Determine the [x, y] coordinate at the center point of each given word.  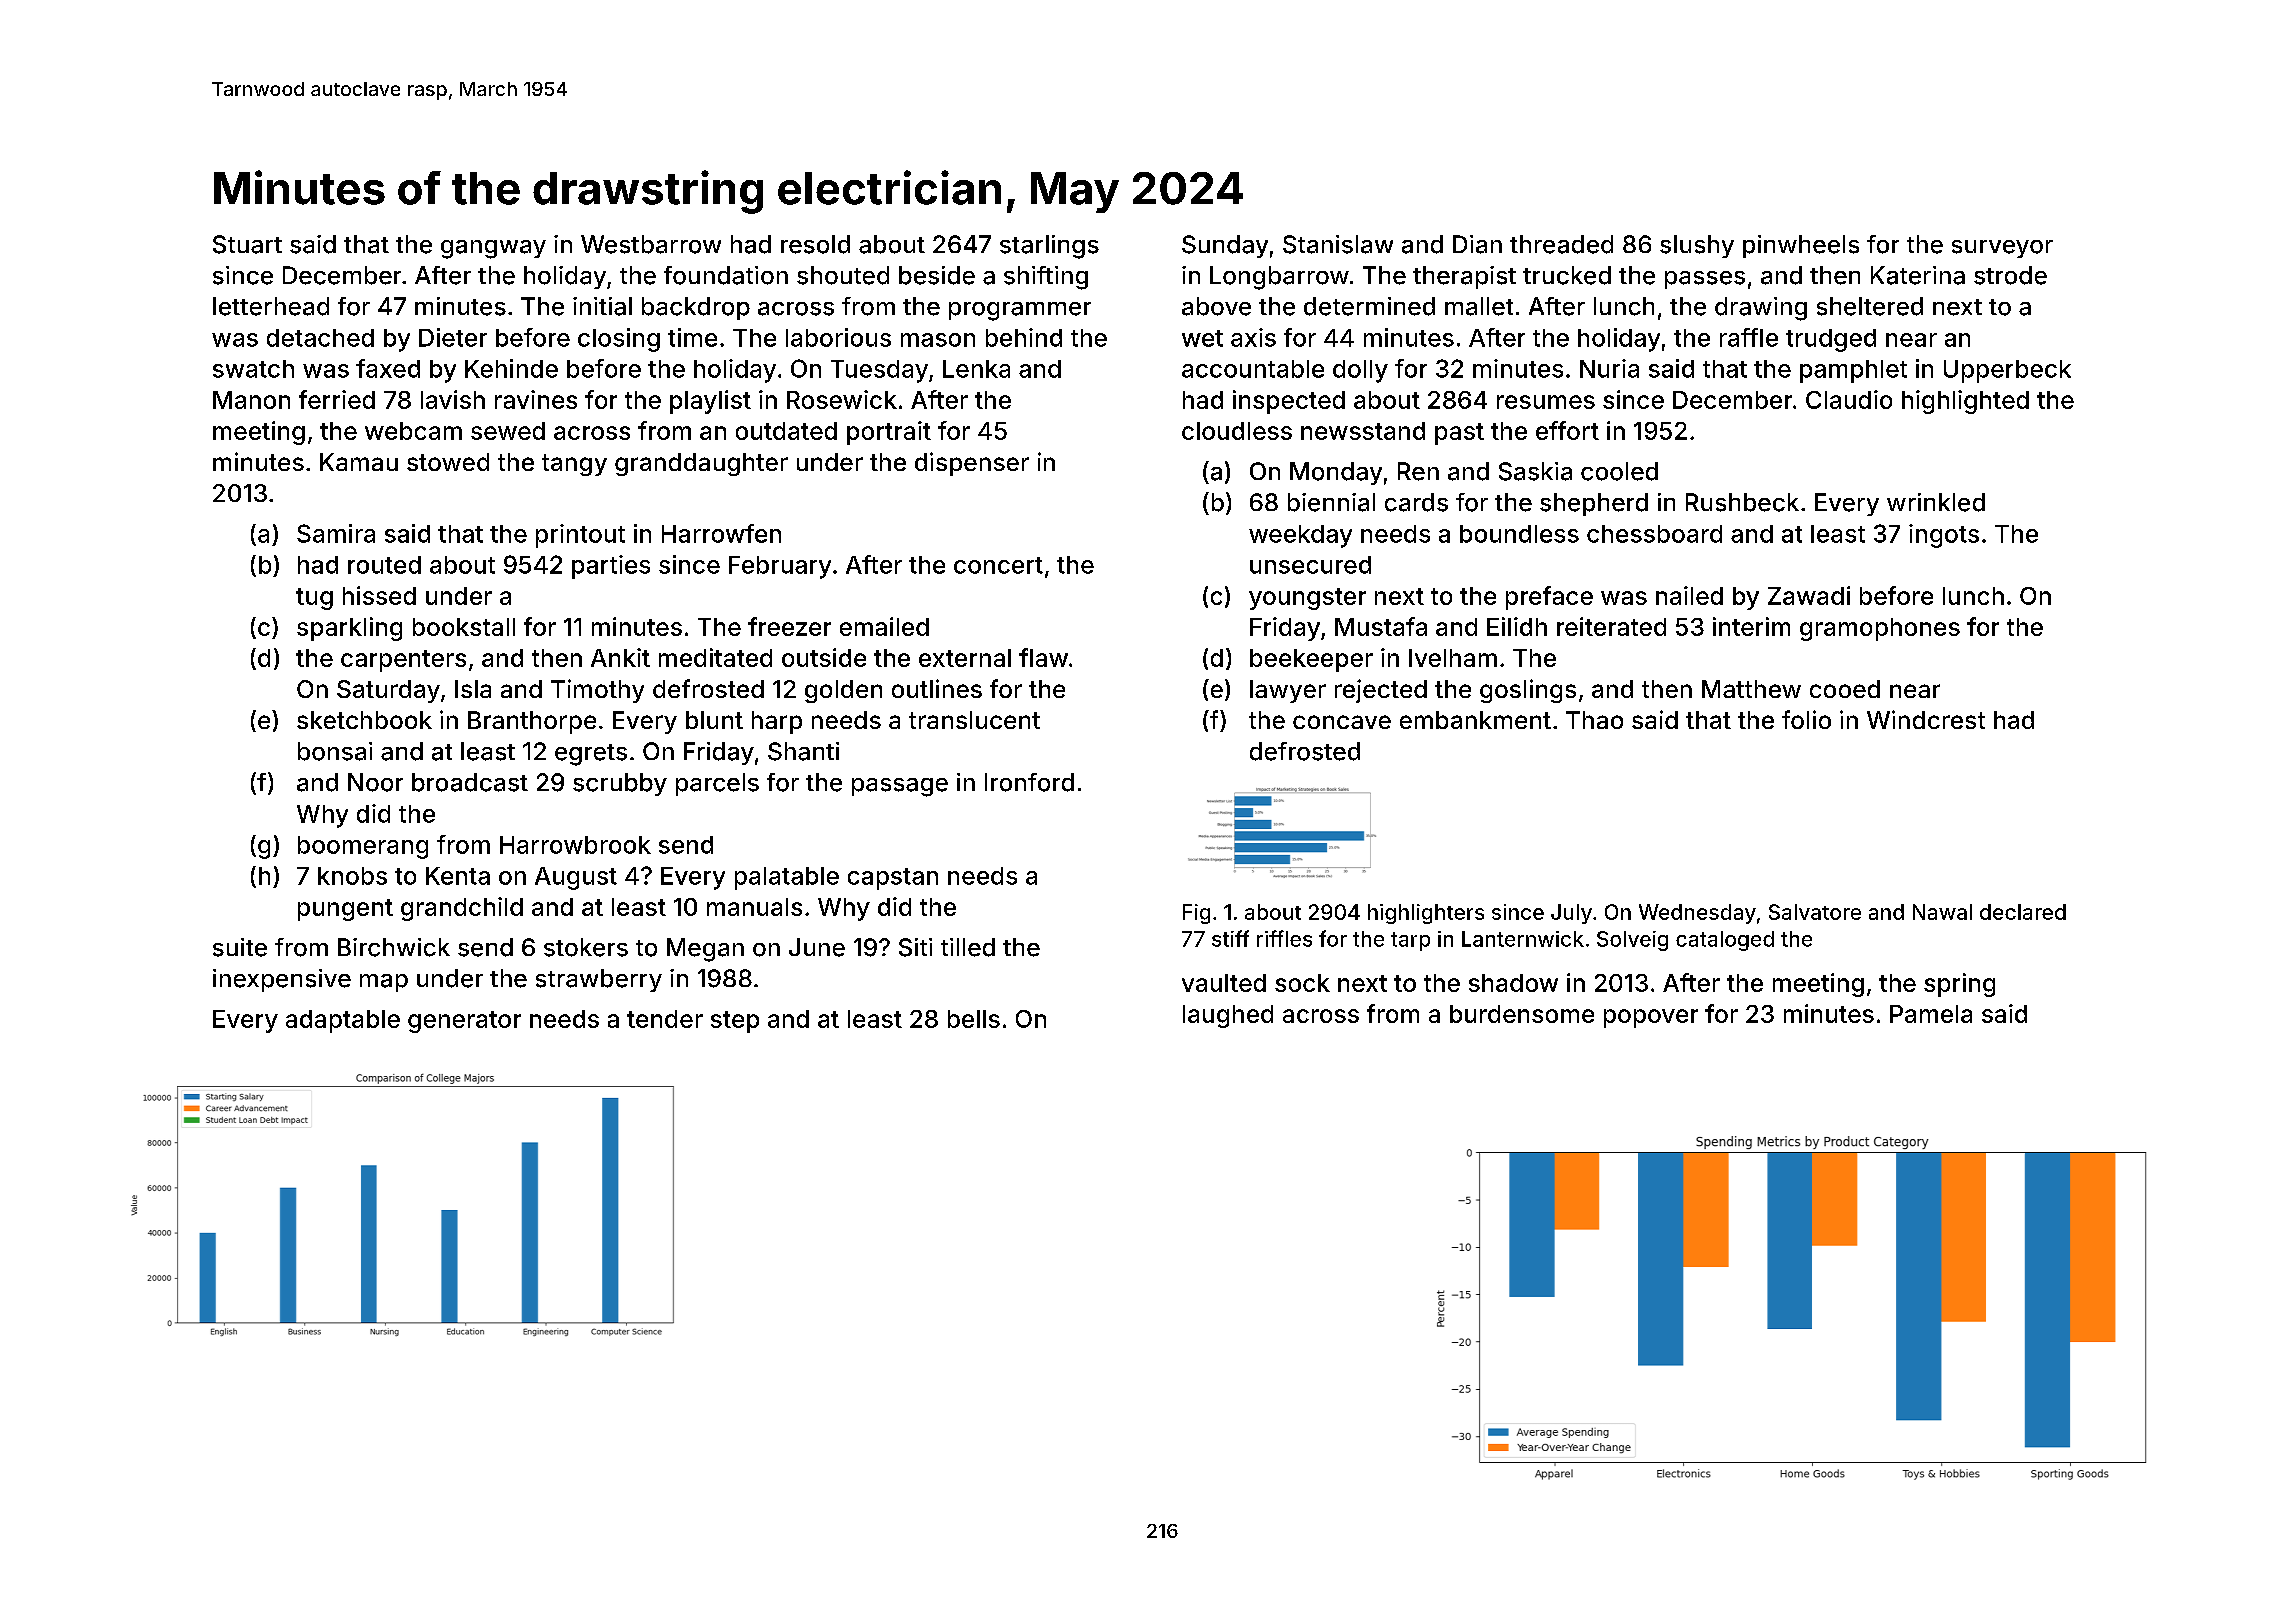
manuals [754, 907]
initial [602, 306]
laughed [1228, 1016]
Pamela [1931, 1014]
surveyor [2002, 249]
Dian [1477, 244]
